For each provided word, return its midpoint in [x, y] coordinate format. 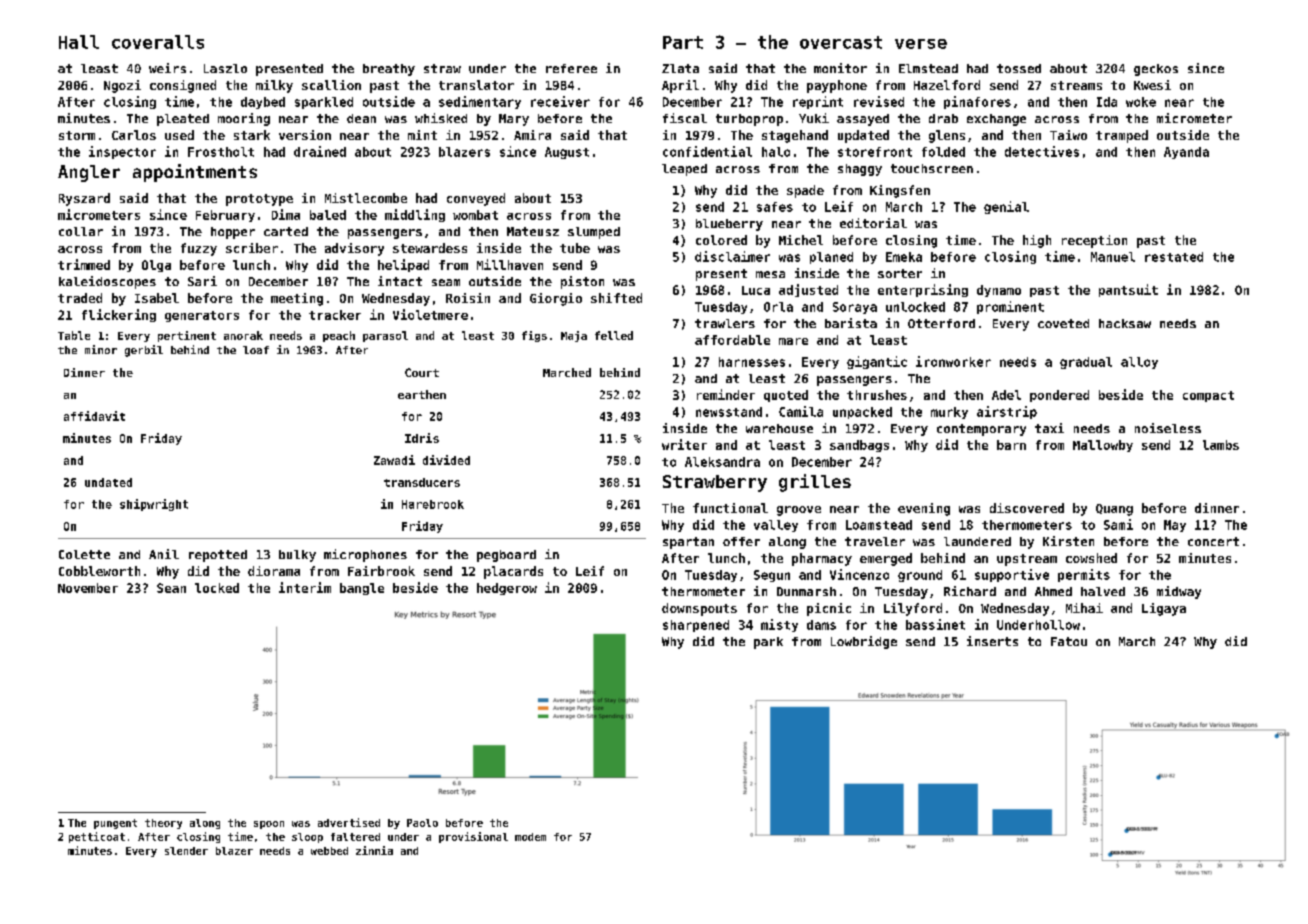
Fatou [1069, 641]
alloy [1139, 363]
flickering [119, 315]
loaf [256, 350]
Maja [574, 336]
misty [779, 625]
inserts [992, 641]
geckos [1156, 70]
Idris [422, 438]
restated [1174, 257]
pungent [115, 824]
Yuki [814, 118]
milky [274, 86]
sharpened [696, 626]
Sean [171, 588]
